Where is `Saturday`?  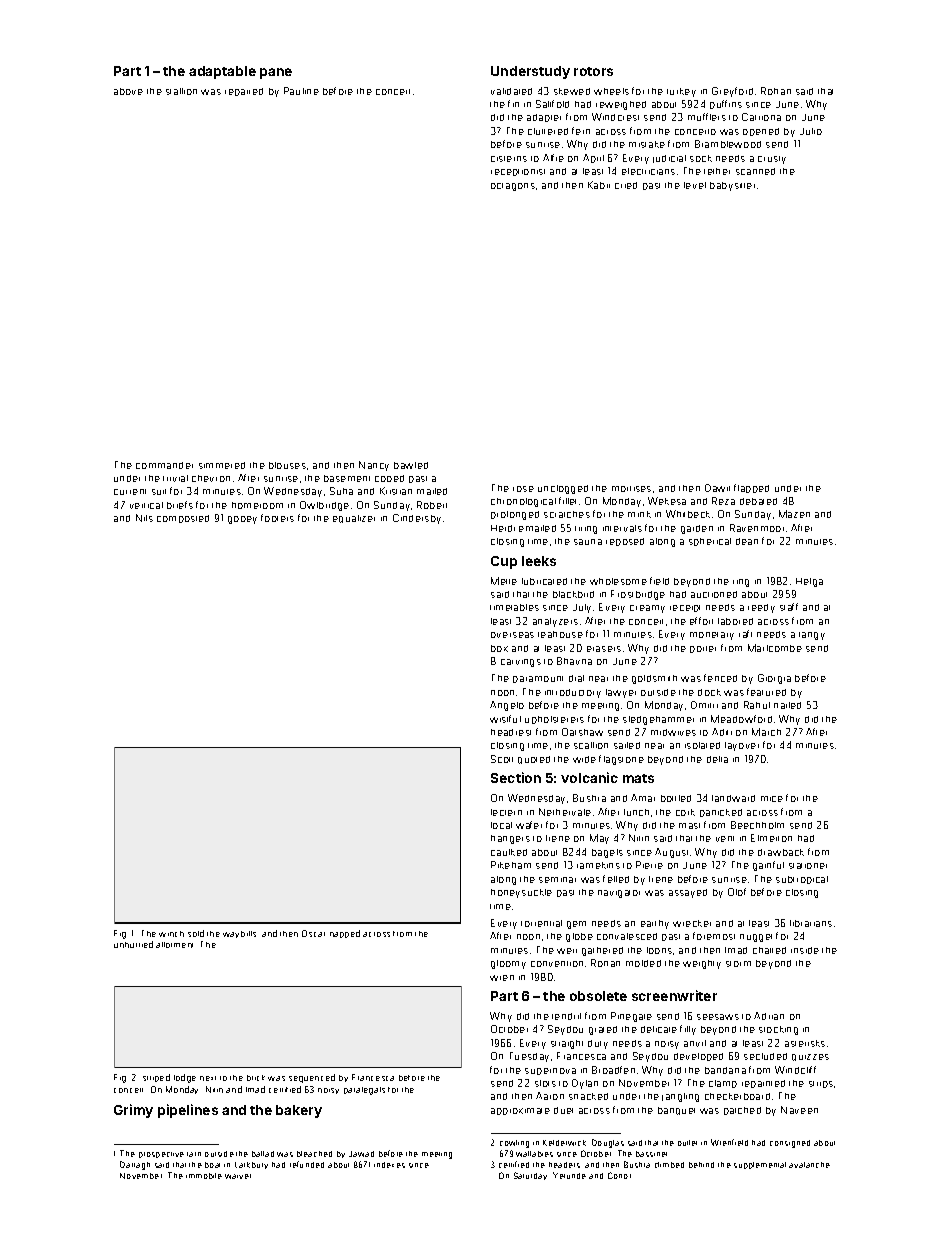 Saturday is located at coordinates (530, 1176).
